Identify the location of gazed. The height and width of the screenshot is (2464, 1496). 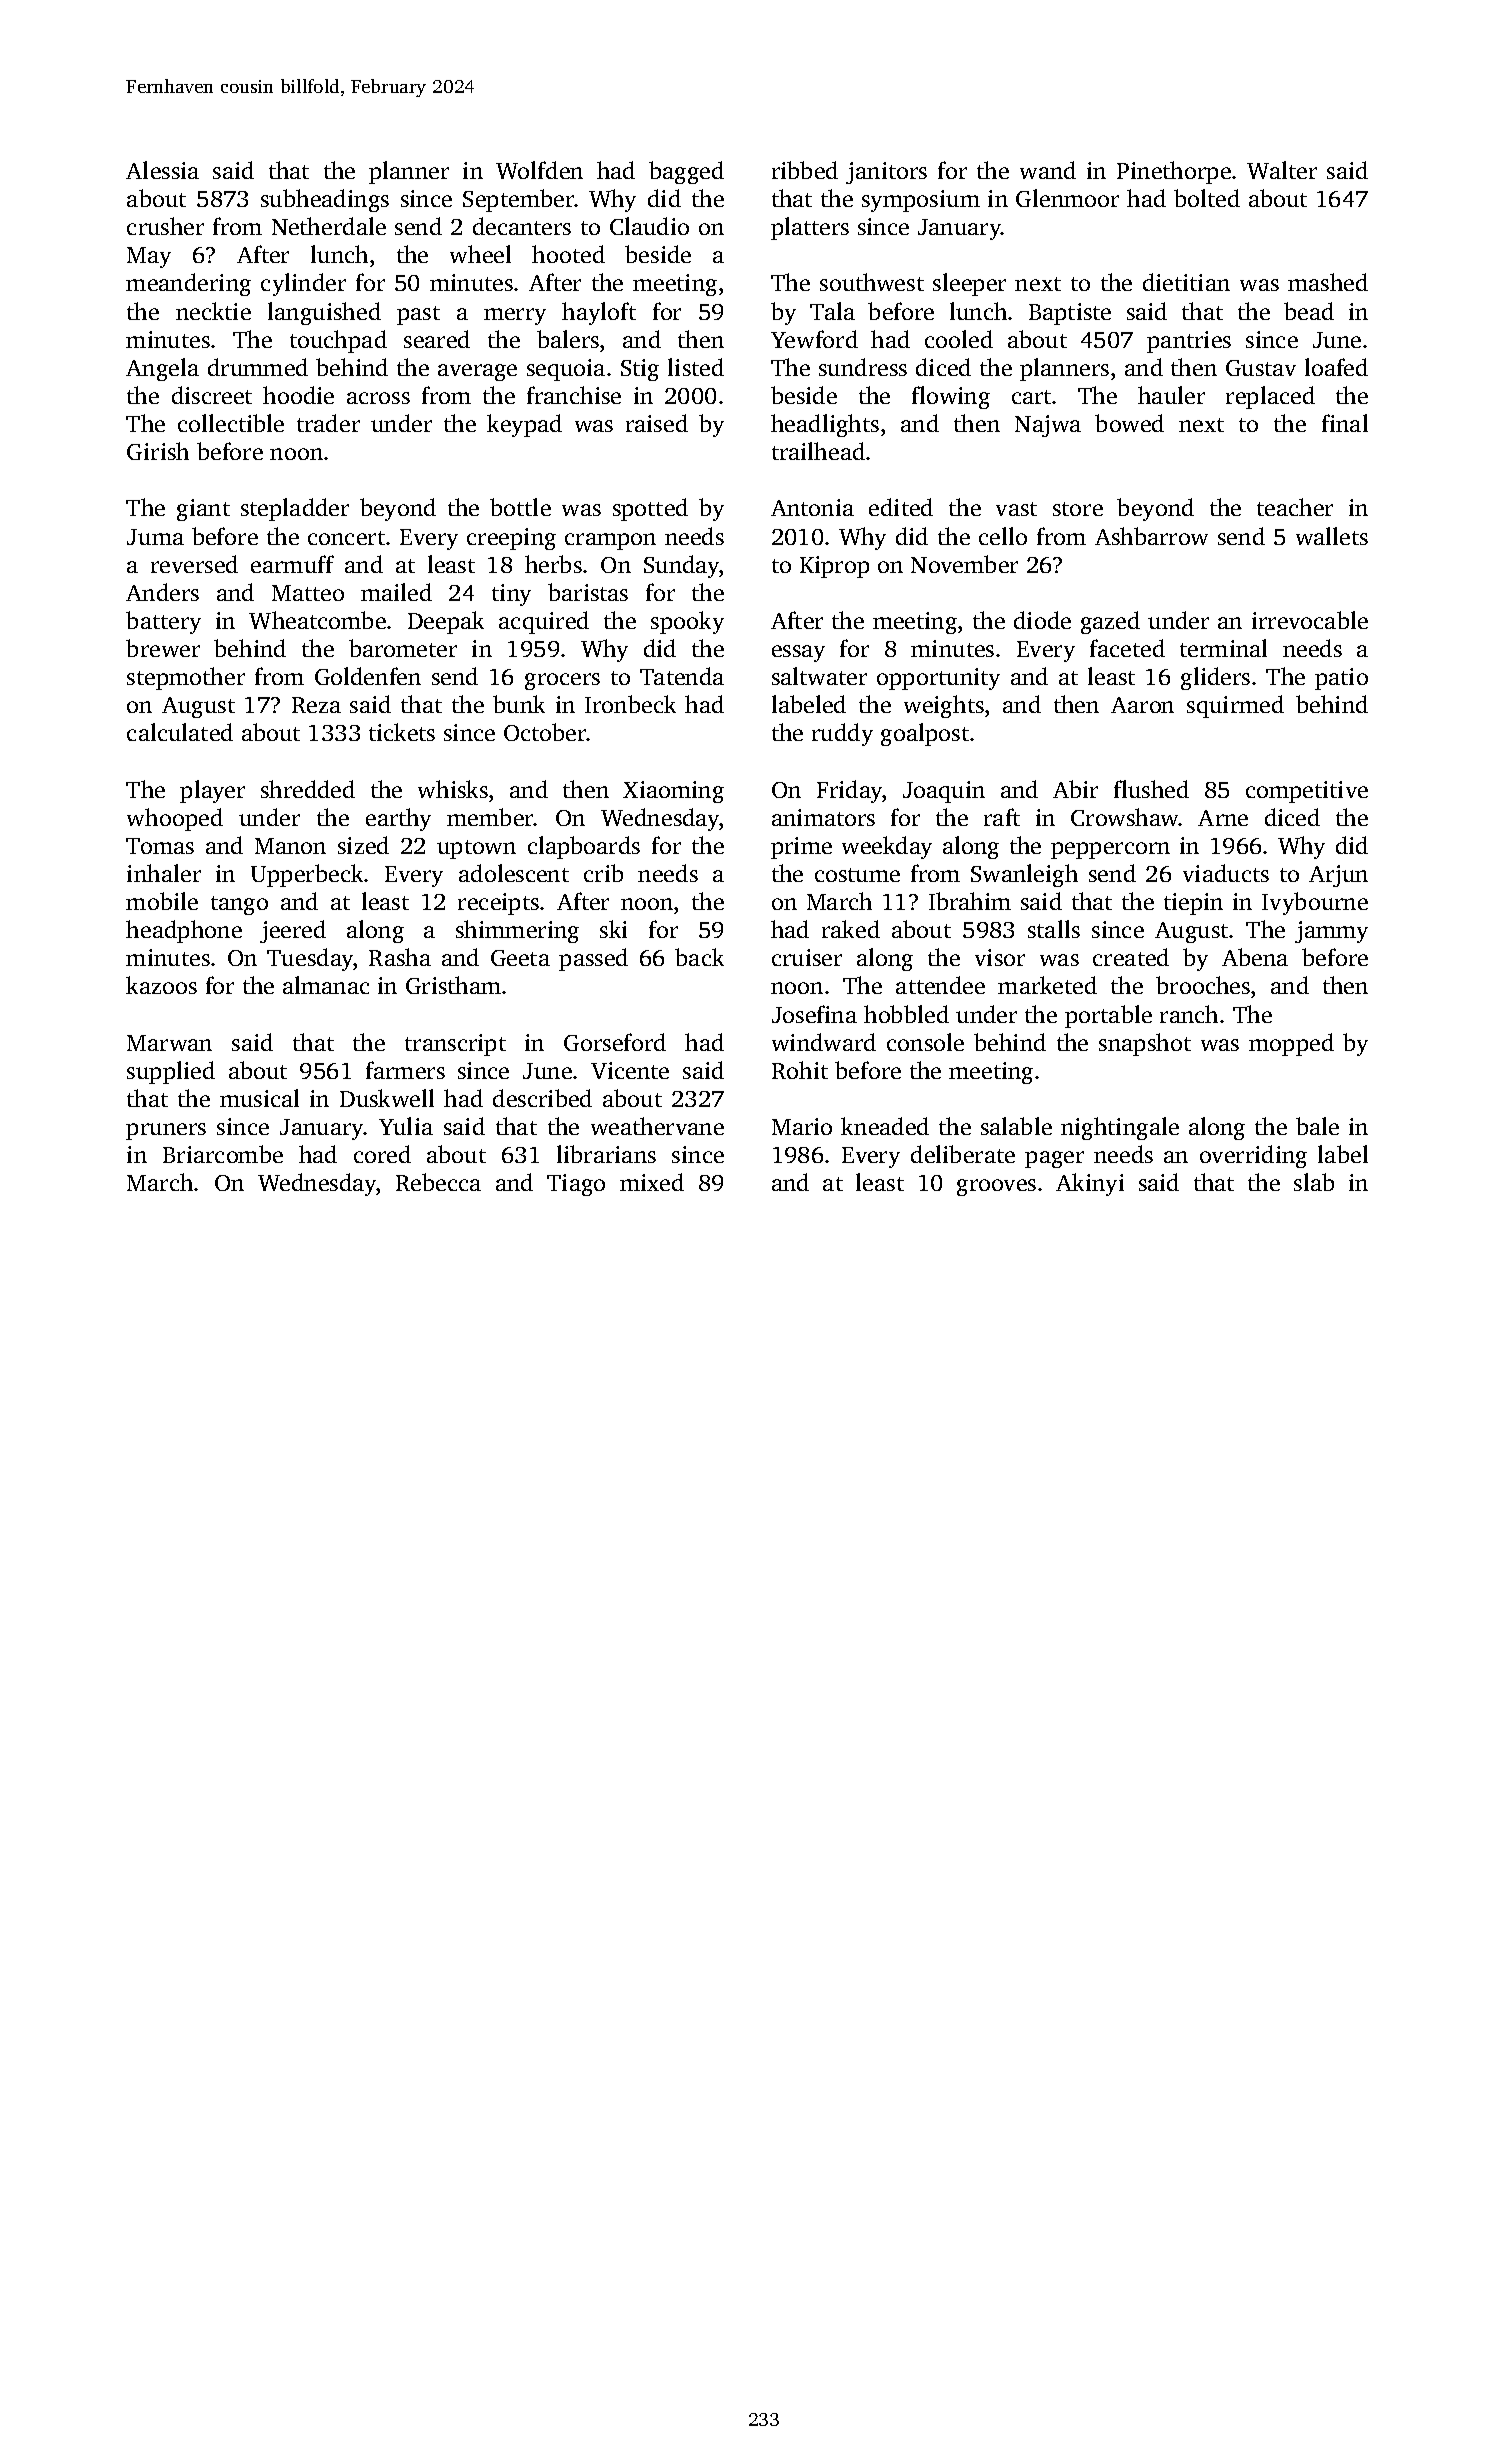
(1110, 622).
